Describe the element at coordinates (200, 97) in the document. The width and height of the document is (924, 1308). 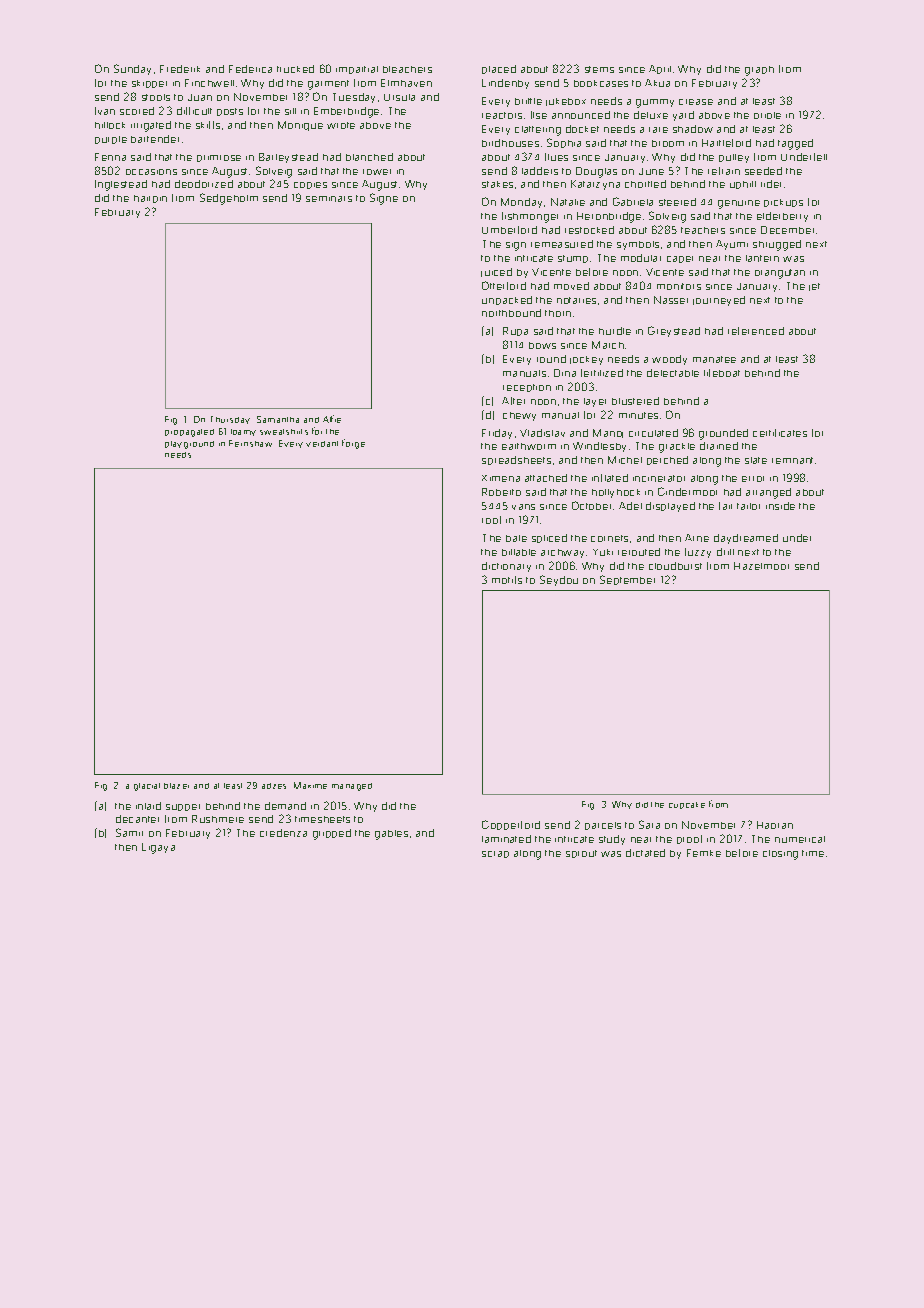
I see `Juan` at that location.
